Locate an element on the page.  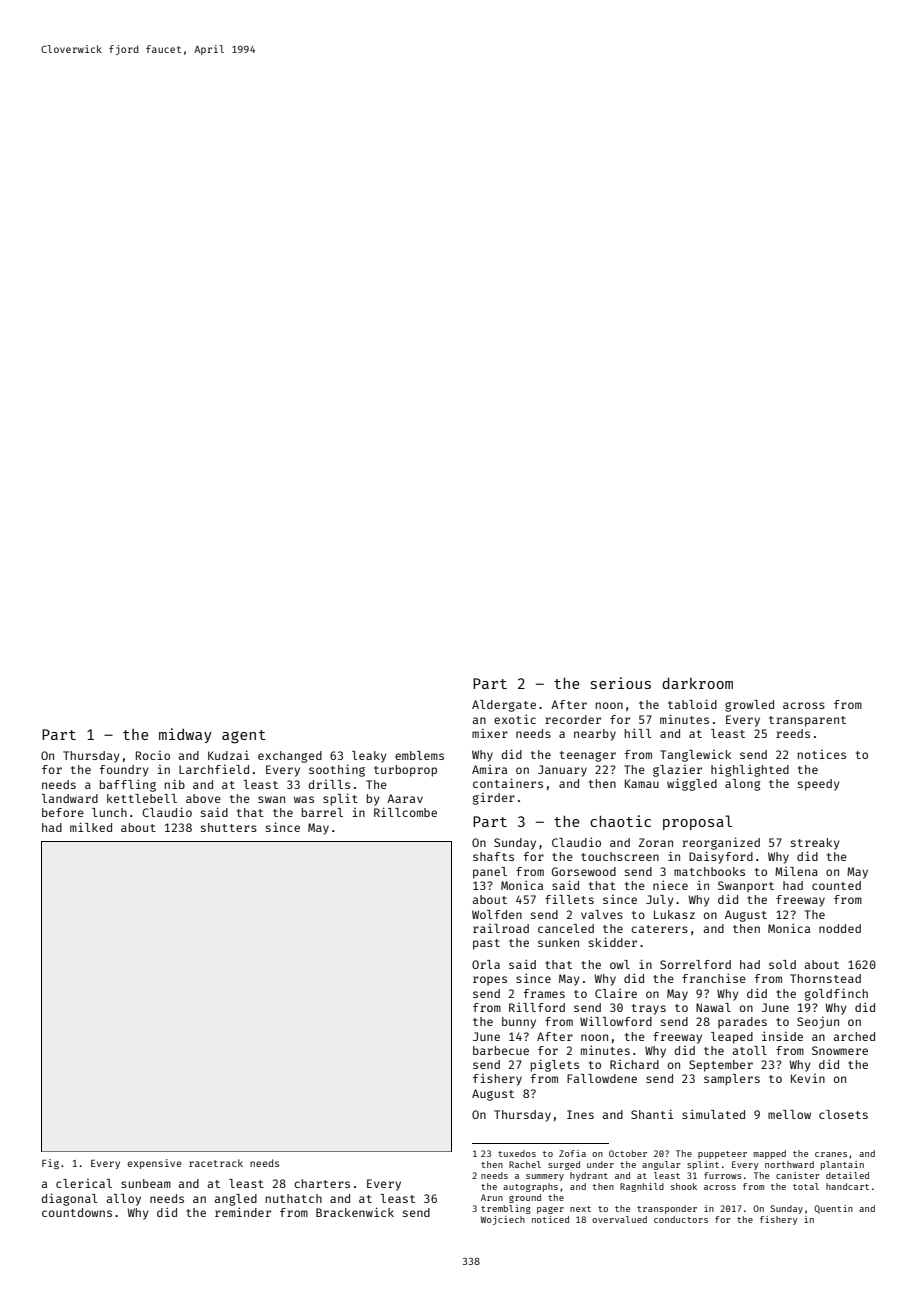
midway is located at coordinates (185, 735).
